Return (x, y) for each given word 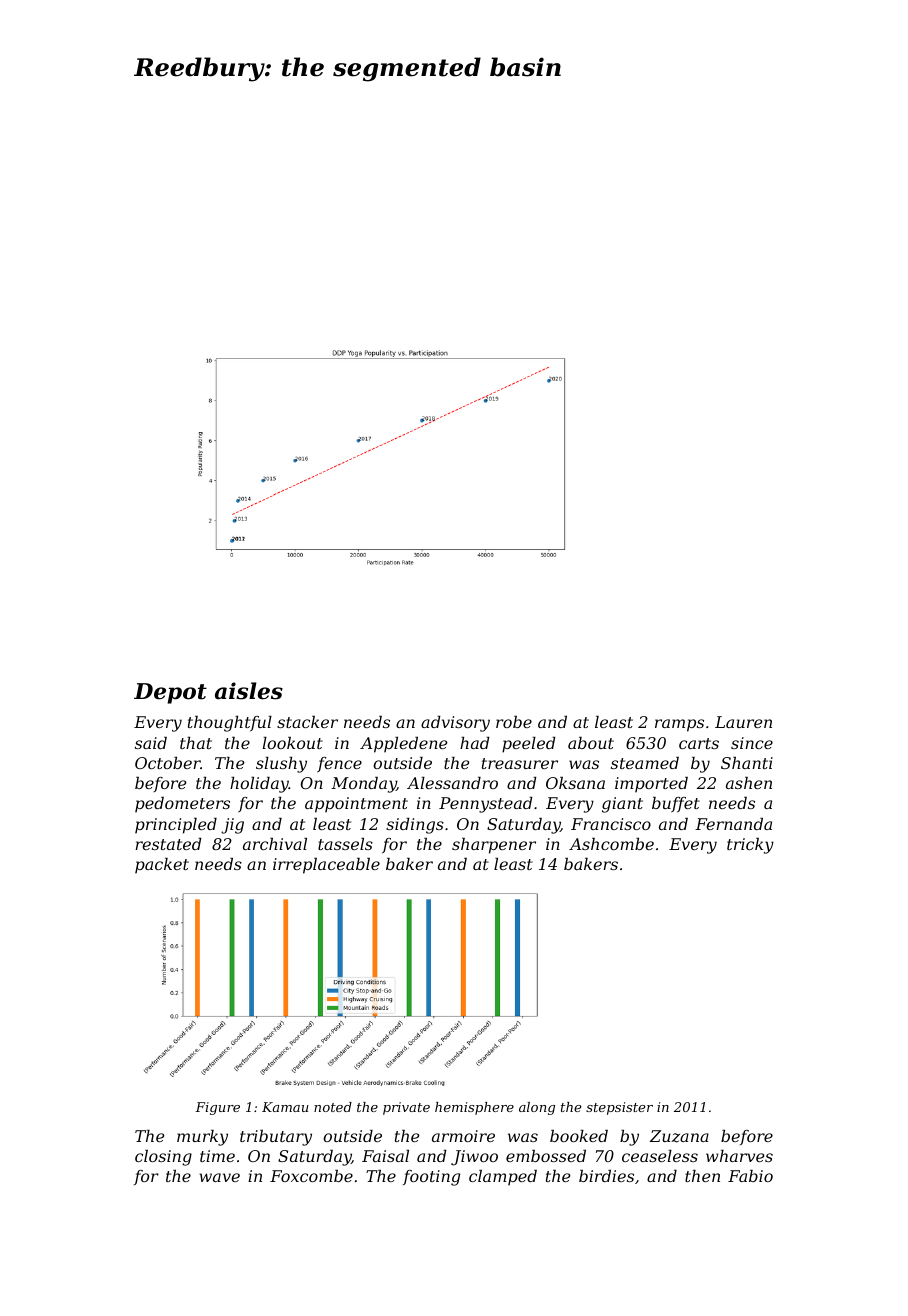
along (537, 1108)
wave (219, 1177)
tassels (345, 844)
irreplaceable (326, 866)
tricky (750, 846)
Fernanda (733, 824)
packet (162, 866)
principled (176, 826)
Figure (217, 1108)
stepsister (619, 1108)
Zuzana (679, 1136)
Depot (170, 693)
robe (514, 722)
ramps (679, 725)
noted (333, 1107)
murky (202, 1138)
